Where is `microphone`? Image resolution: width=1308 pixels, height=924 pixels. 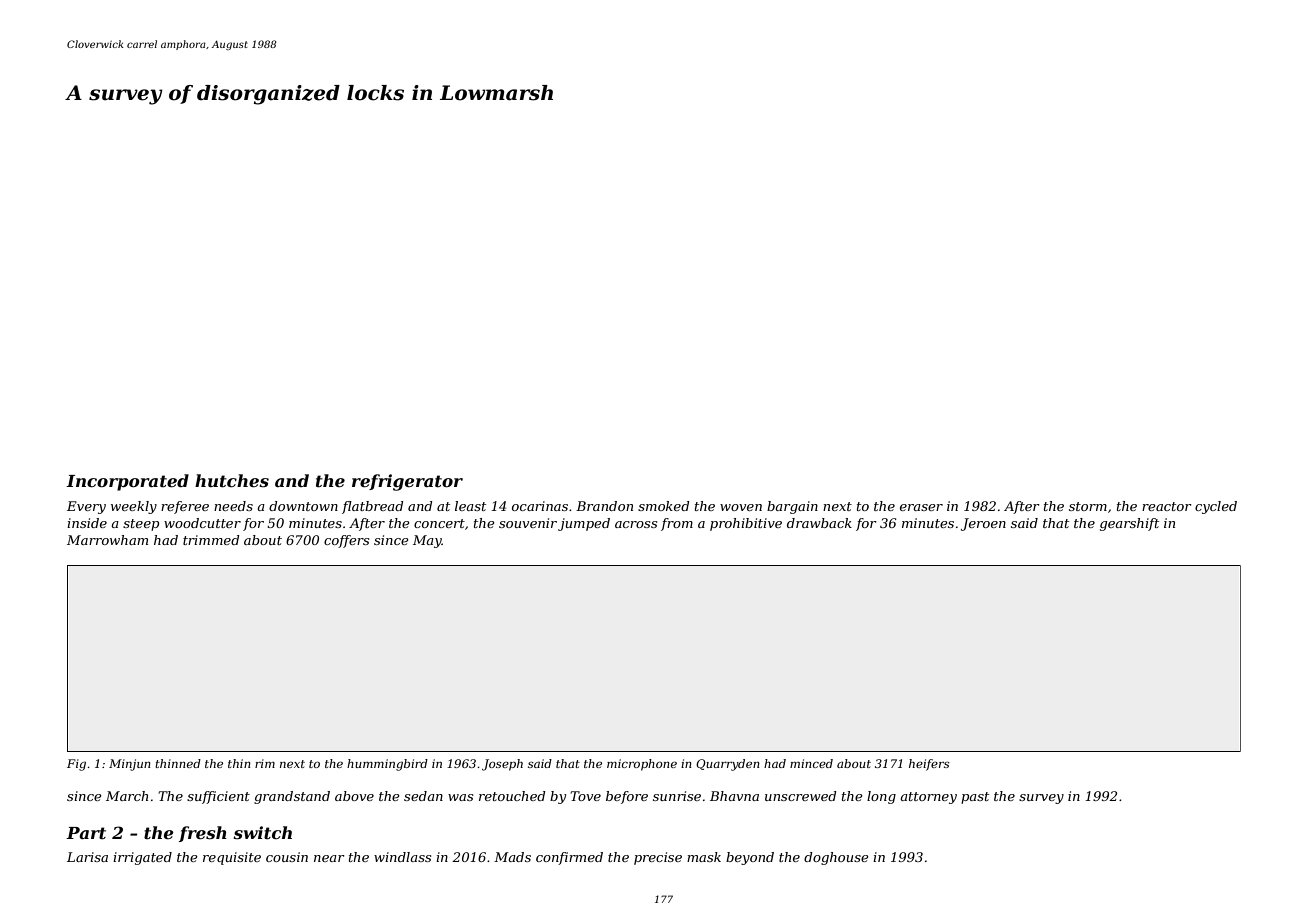 microphone is located at coordinates (642, 765).
